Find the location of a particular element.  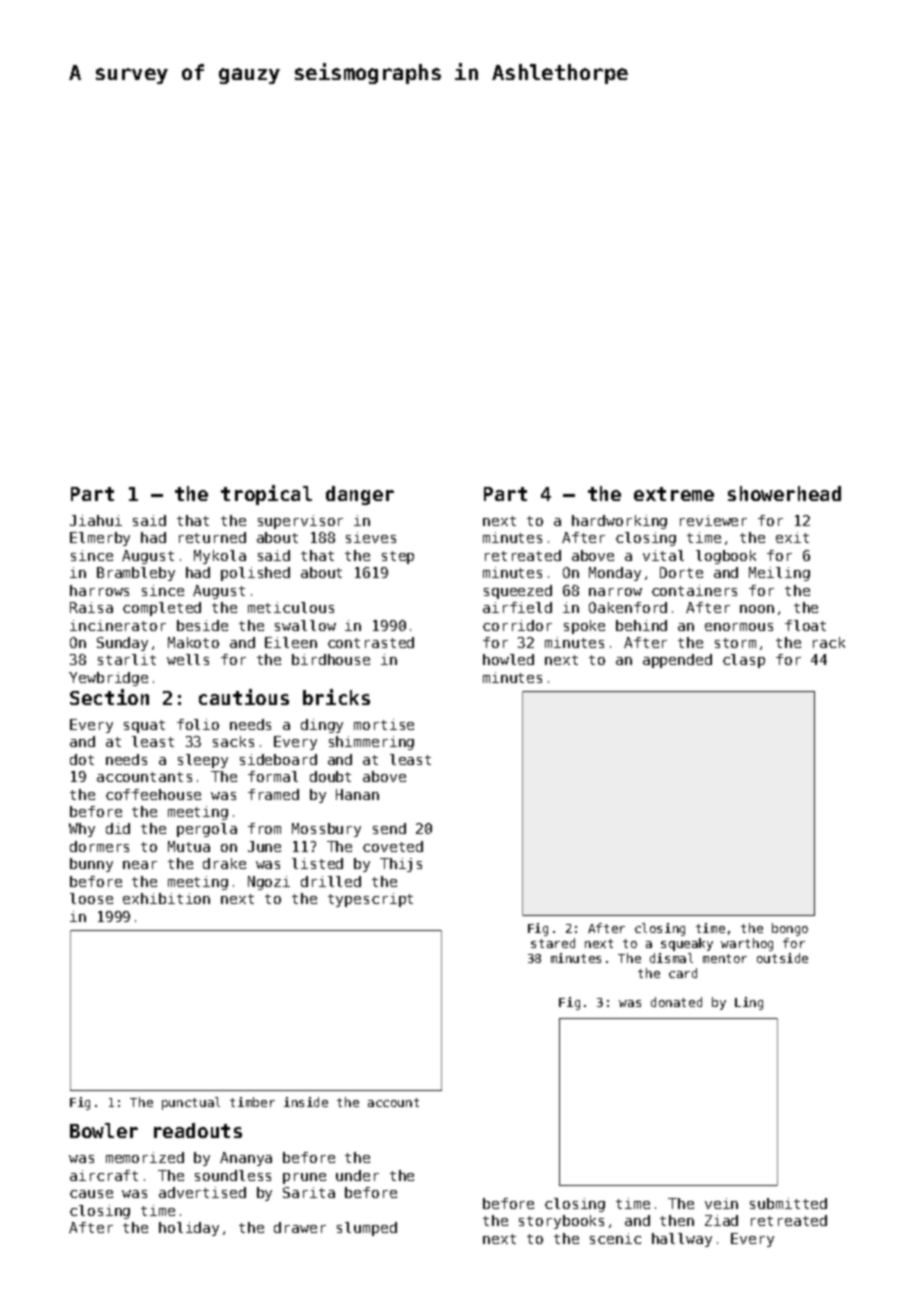

showerhead is located at coordinates (784, 493).
